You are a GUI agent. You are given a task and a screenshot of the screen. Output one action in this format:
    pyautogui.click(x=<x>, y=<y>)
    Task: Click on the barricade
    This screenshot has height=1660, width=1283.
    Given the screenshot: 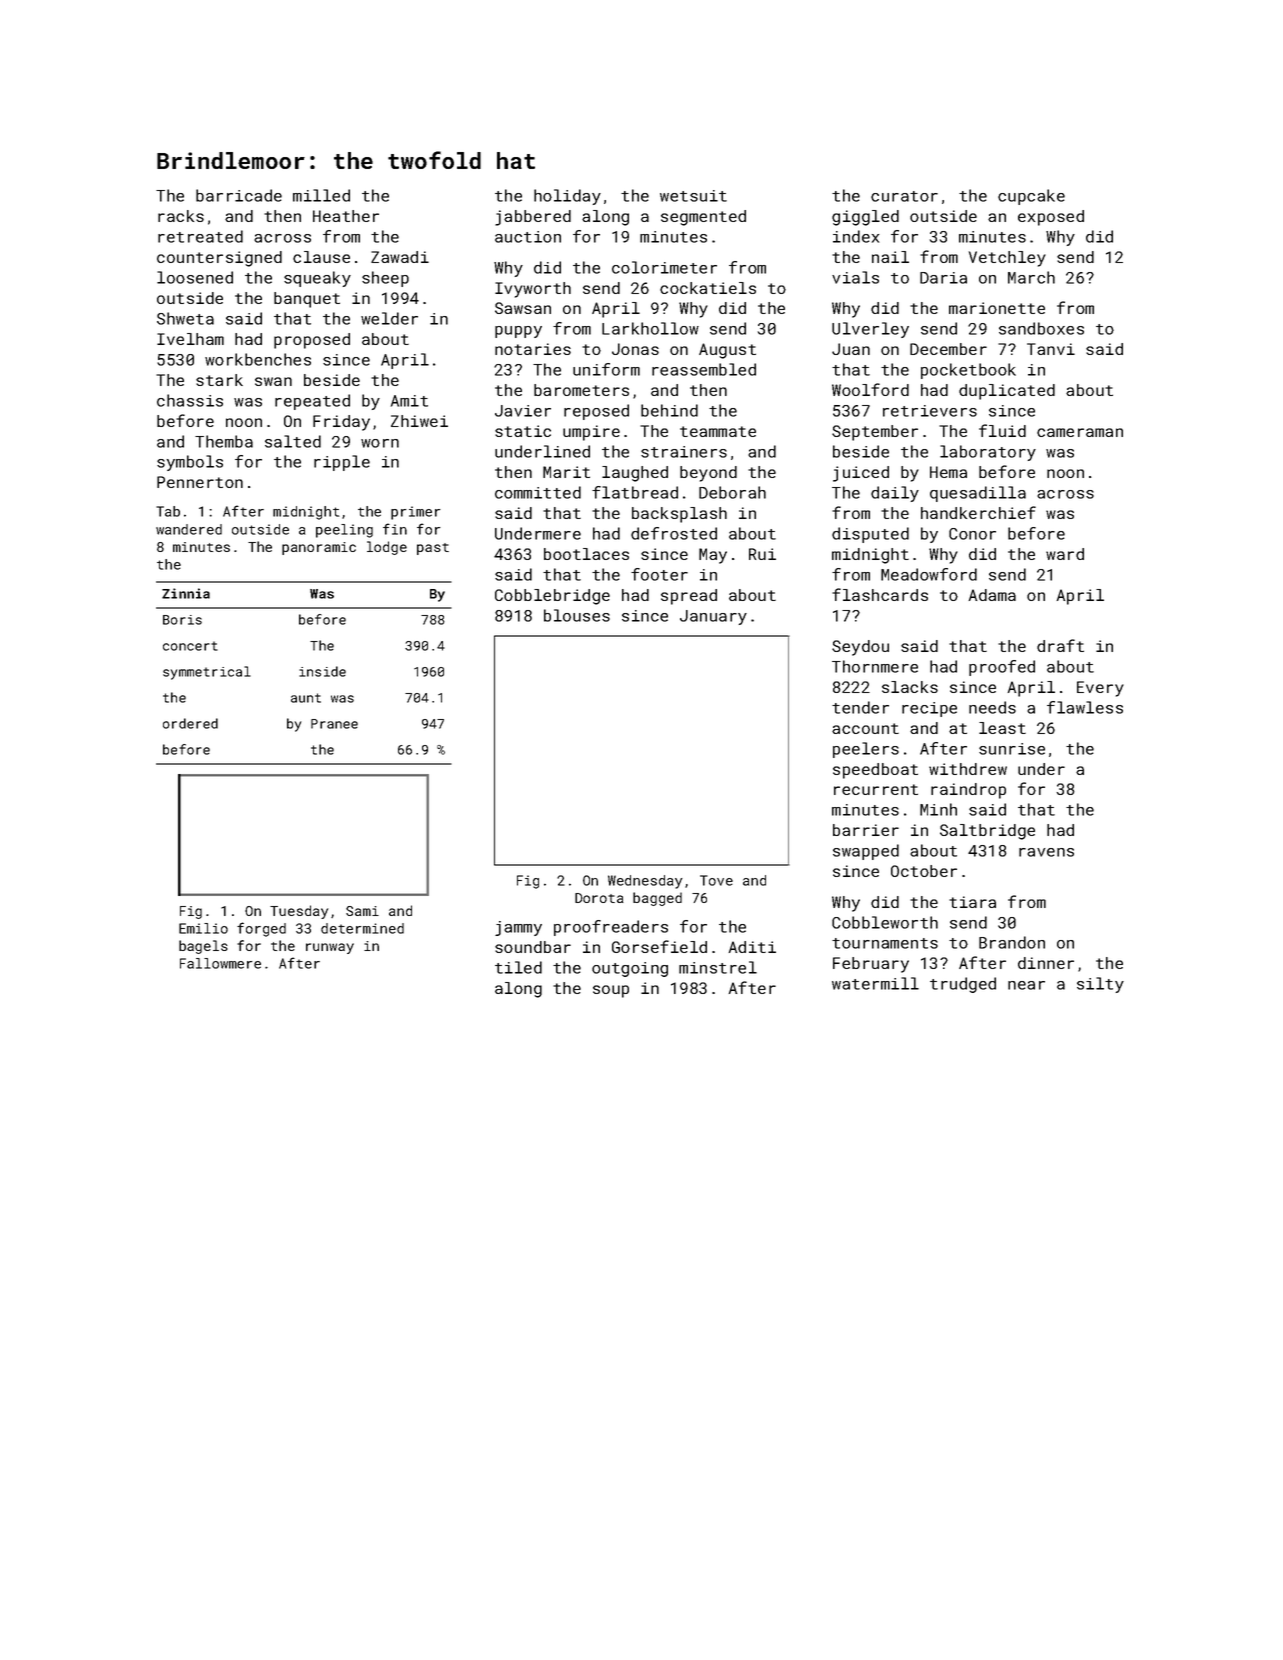 What is the action you would take?
    pyautogui.click(x=239, y=195)
